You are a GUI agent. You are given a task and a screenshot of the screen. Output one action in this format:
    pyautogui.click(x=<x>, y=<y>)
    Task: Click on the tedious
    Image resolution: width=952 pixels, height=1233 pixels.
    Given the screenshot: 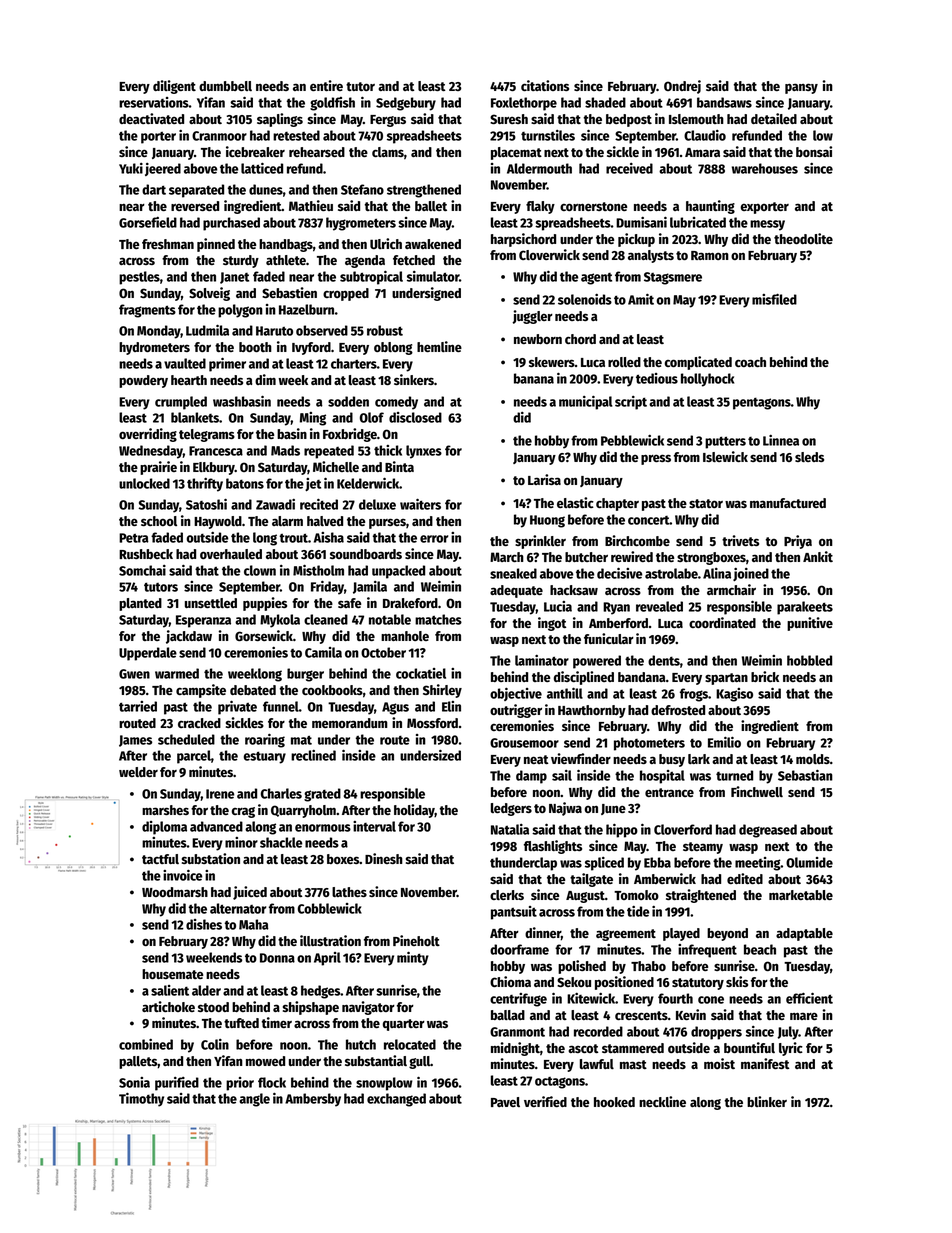 What is the action you would take?
    pyautogui.click(x=657, y=378)
